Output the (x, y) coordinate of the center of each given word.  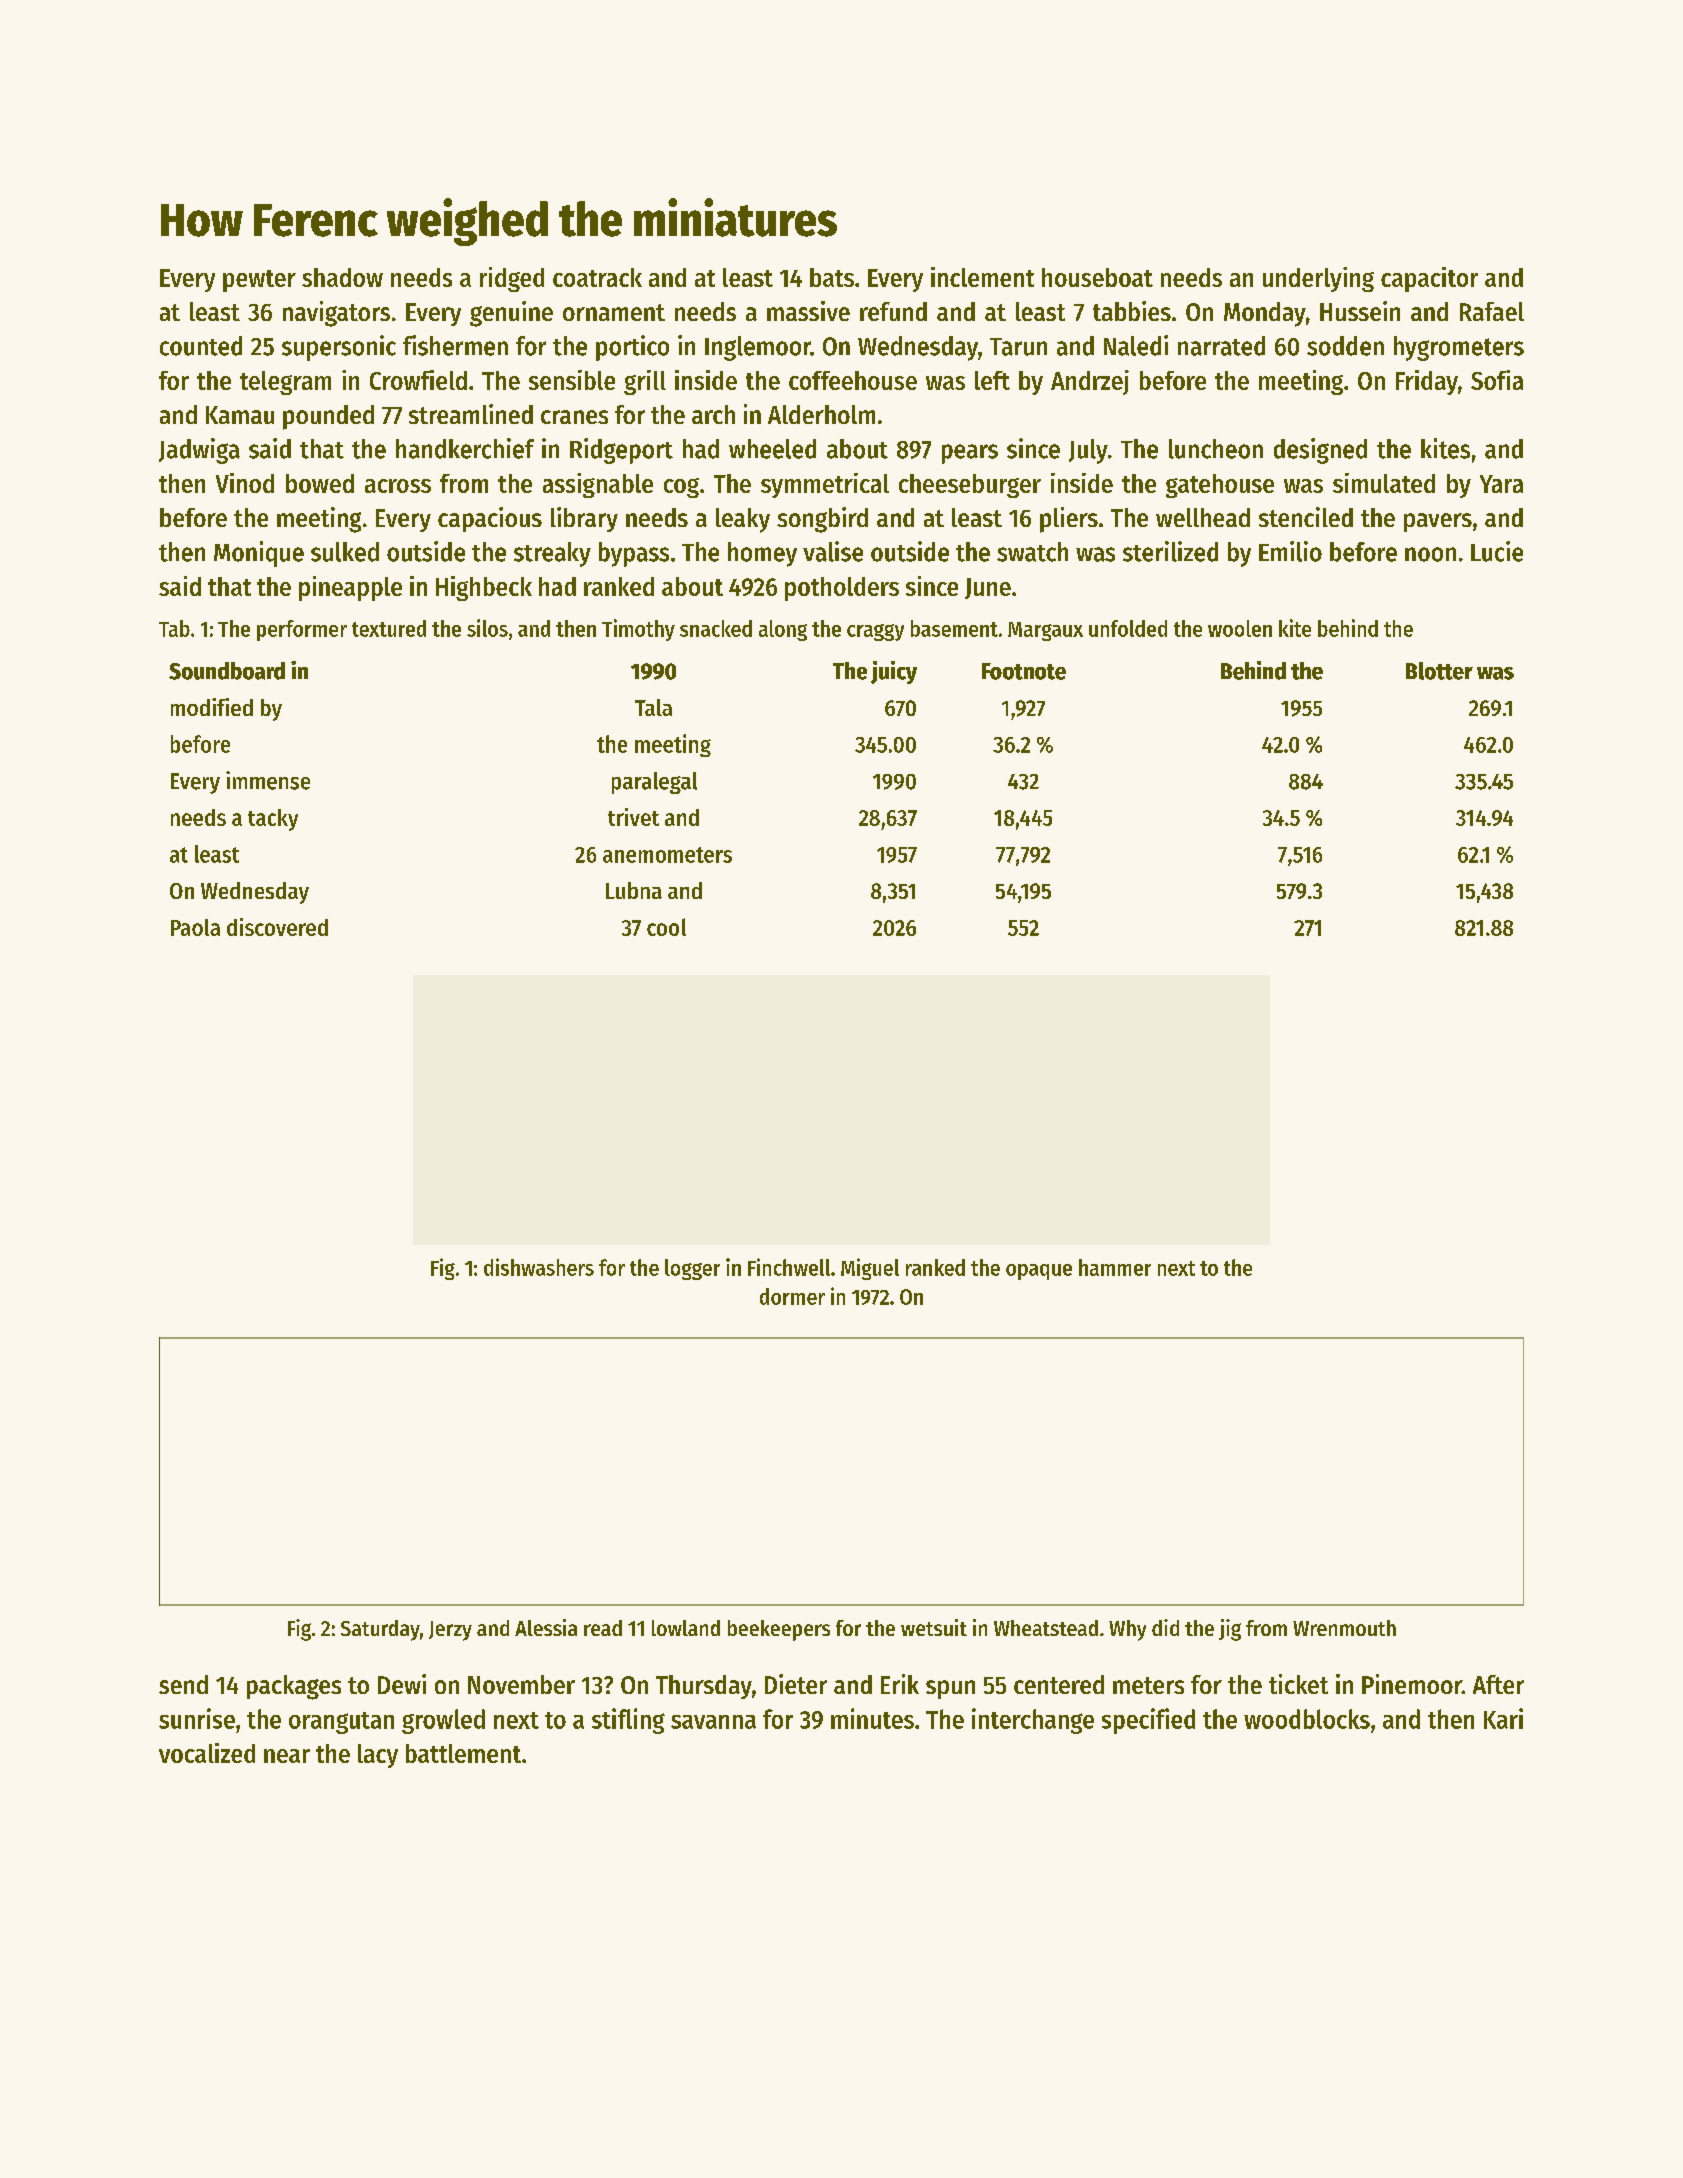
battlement (463, 1753)
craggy (875, 632)
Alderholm (821, 414)
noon (1430, 554)
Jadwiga (199, 451)
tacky (273, 820)
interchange (1033, 1721)
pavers (1438, 522)
